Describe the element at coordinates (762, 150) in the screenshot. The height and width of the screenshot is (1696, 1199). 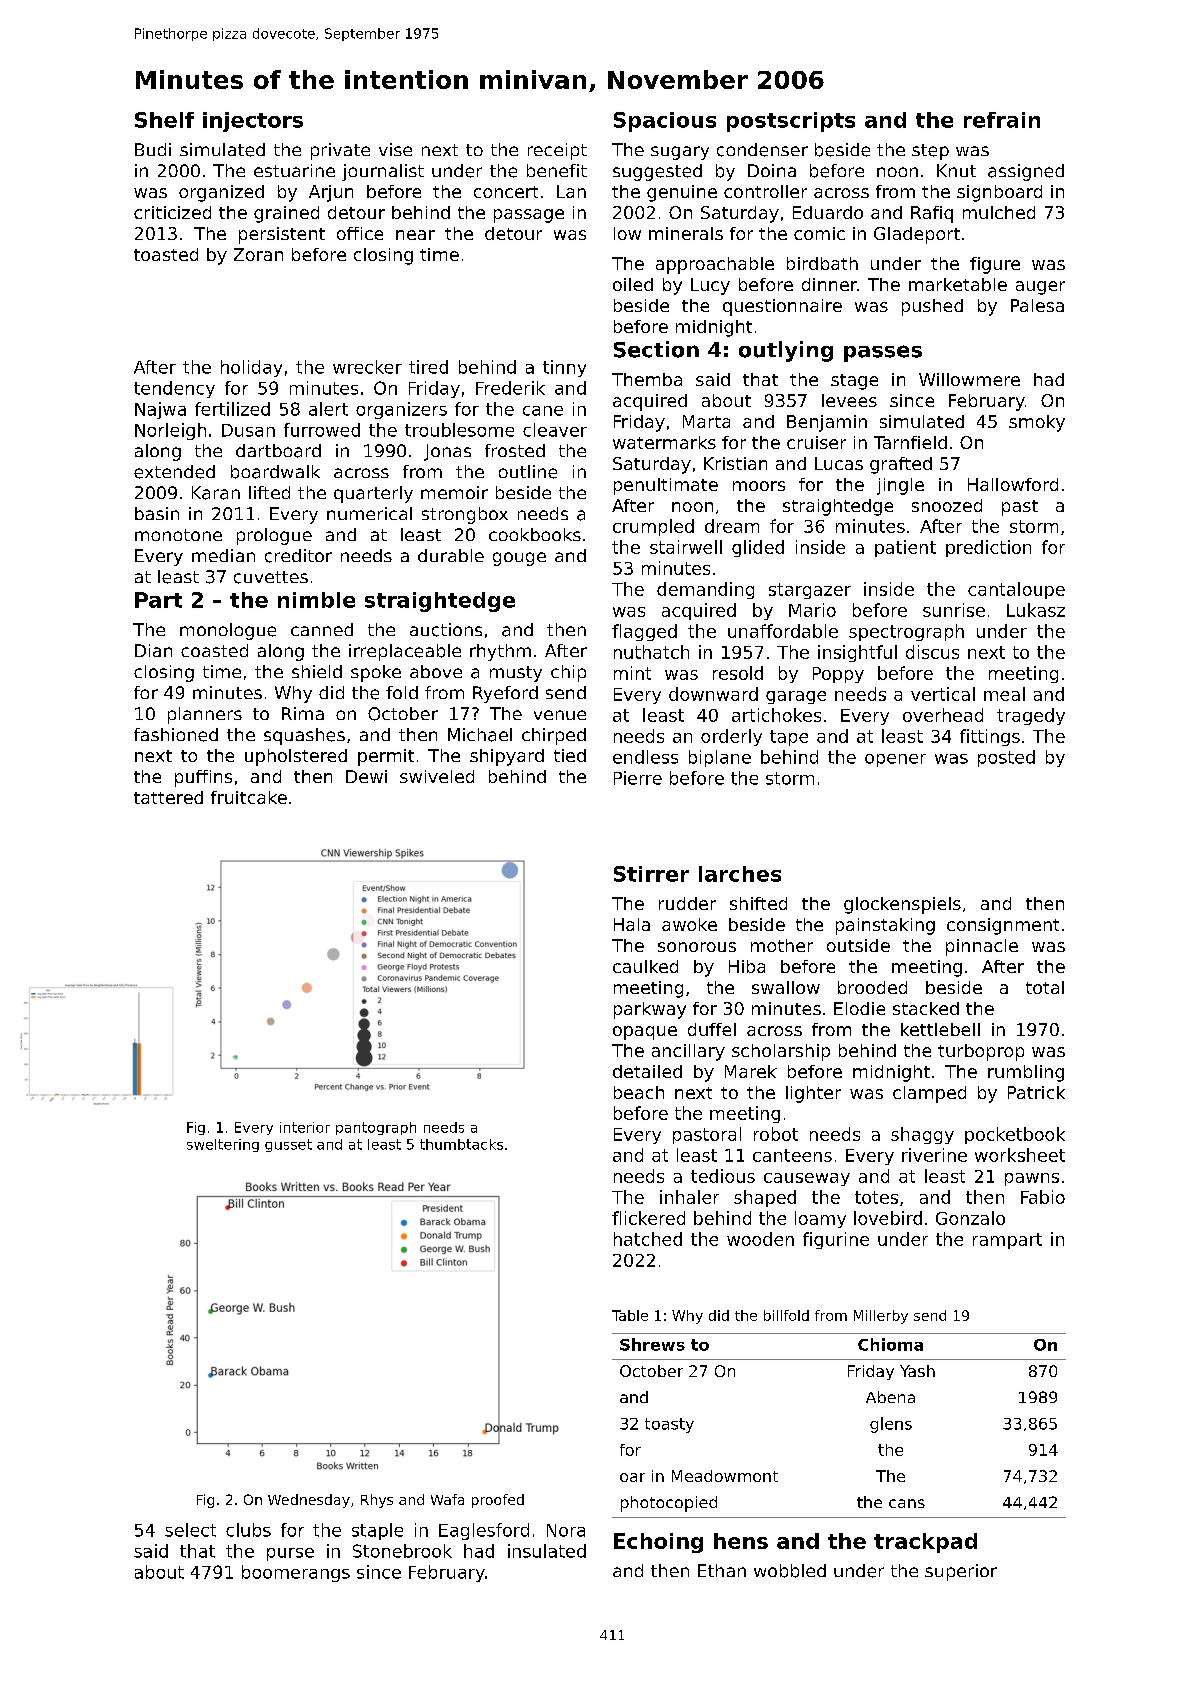
I see `condenser` at that location.
